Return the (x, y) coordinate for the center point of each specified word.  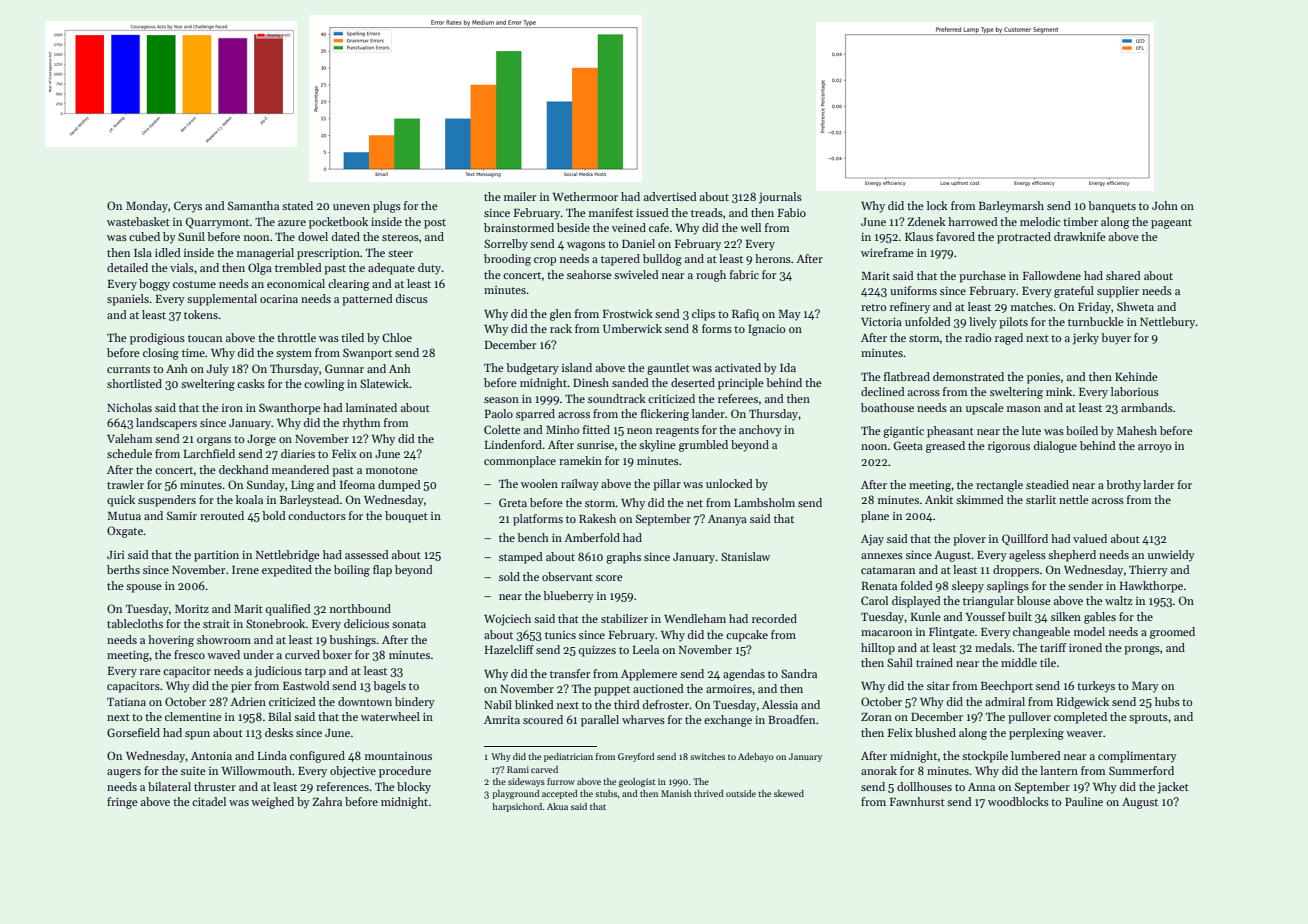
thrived (709, 793)
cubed (144, 236)
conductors (317, 515)
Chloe (397, 337)
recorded (774, 618)
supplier (1118, 292)
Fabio (792, 212)
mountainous (398, 756)
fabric (744, 274)
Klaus (919, 236)
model (1089, 631)
